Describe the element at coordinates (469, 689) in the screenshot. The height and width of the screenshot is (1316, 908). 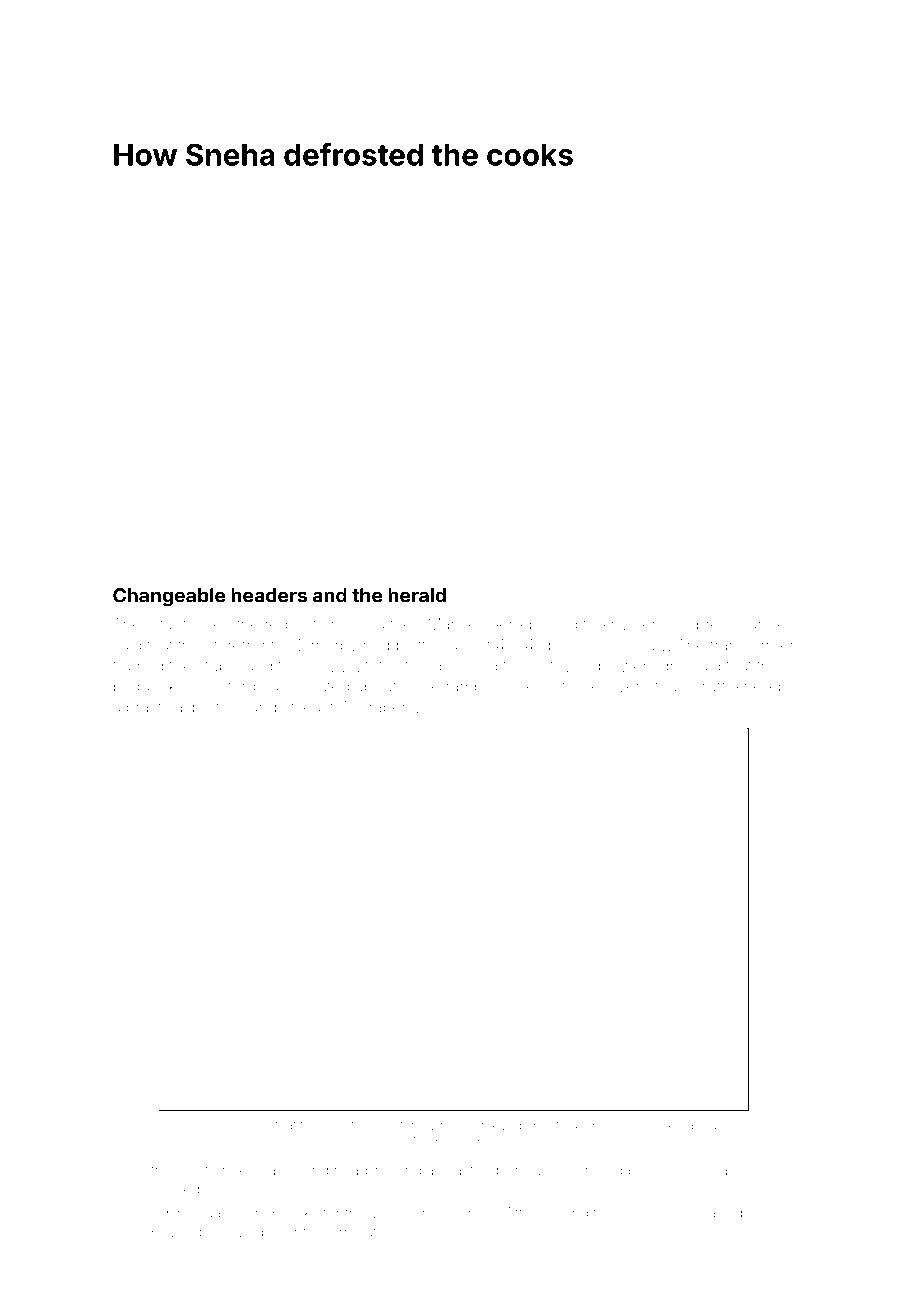
I see `ramps` at that location.
